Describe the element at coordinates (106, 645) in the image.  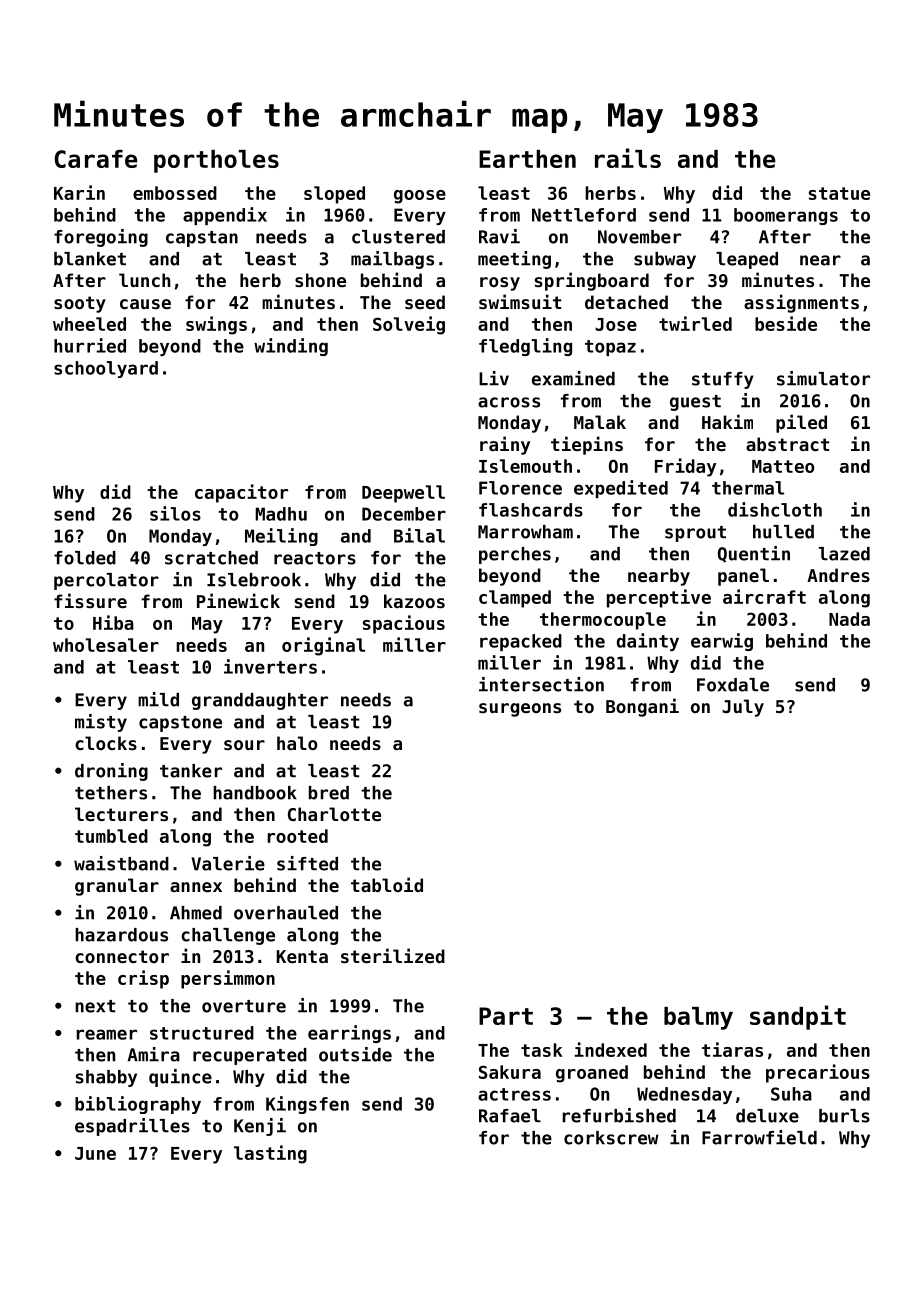
I see `wholesaler` at that location.
